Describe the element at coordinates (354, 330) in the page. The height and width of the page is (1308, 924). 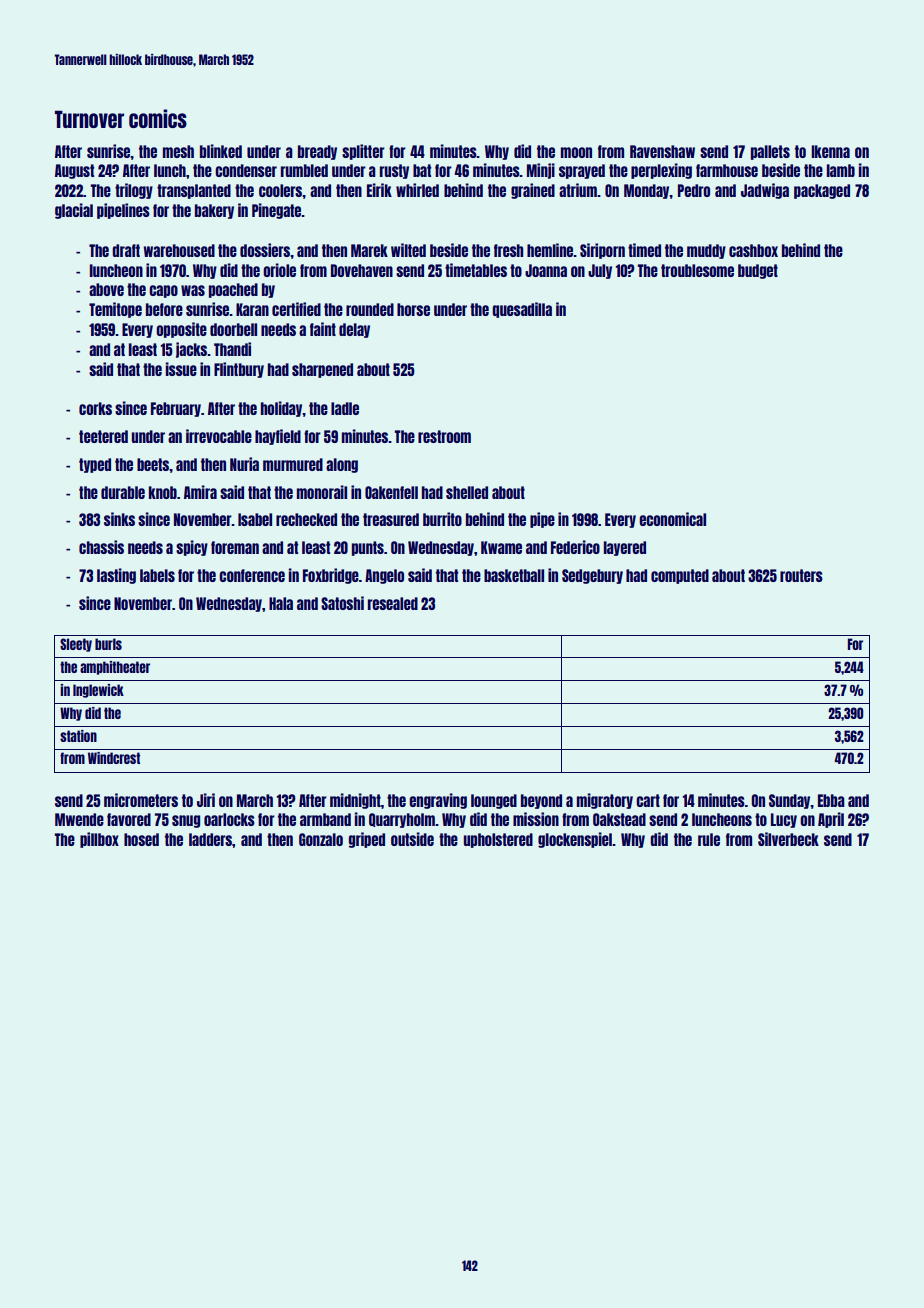
I see `delay` at that location.
